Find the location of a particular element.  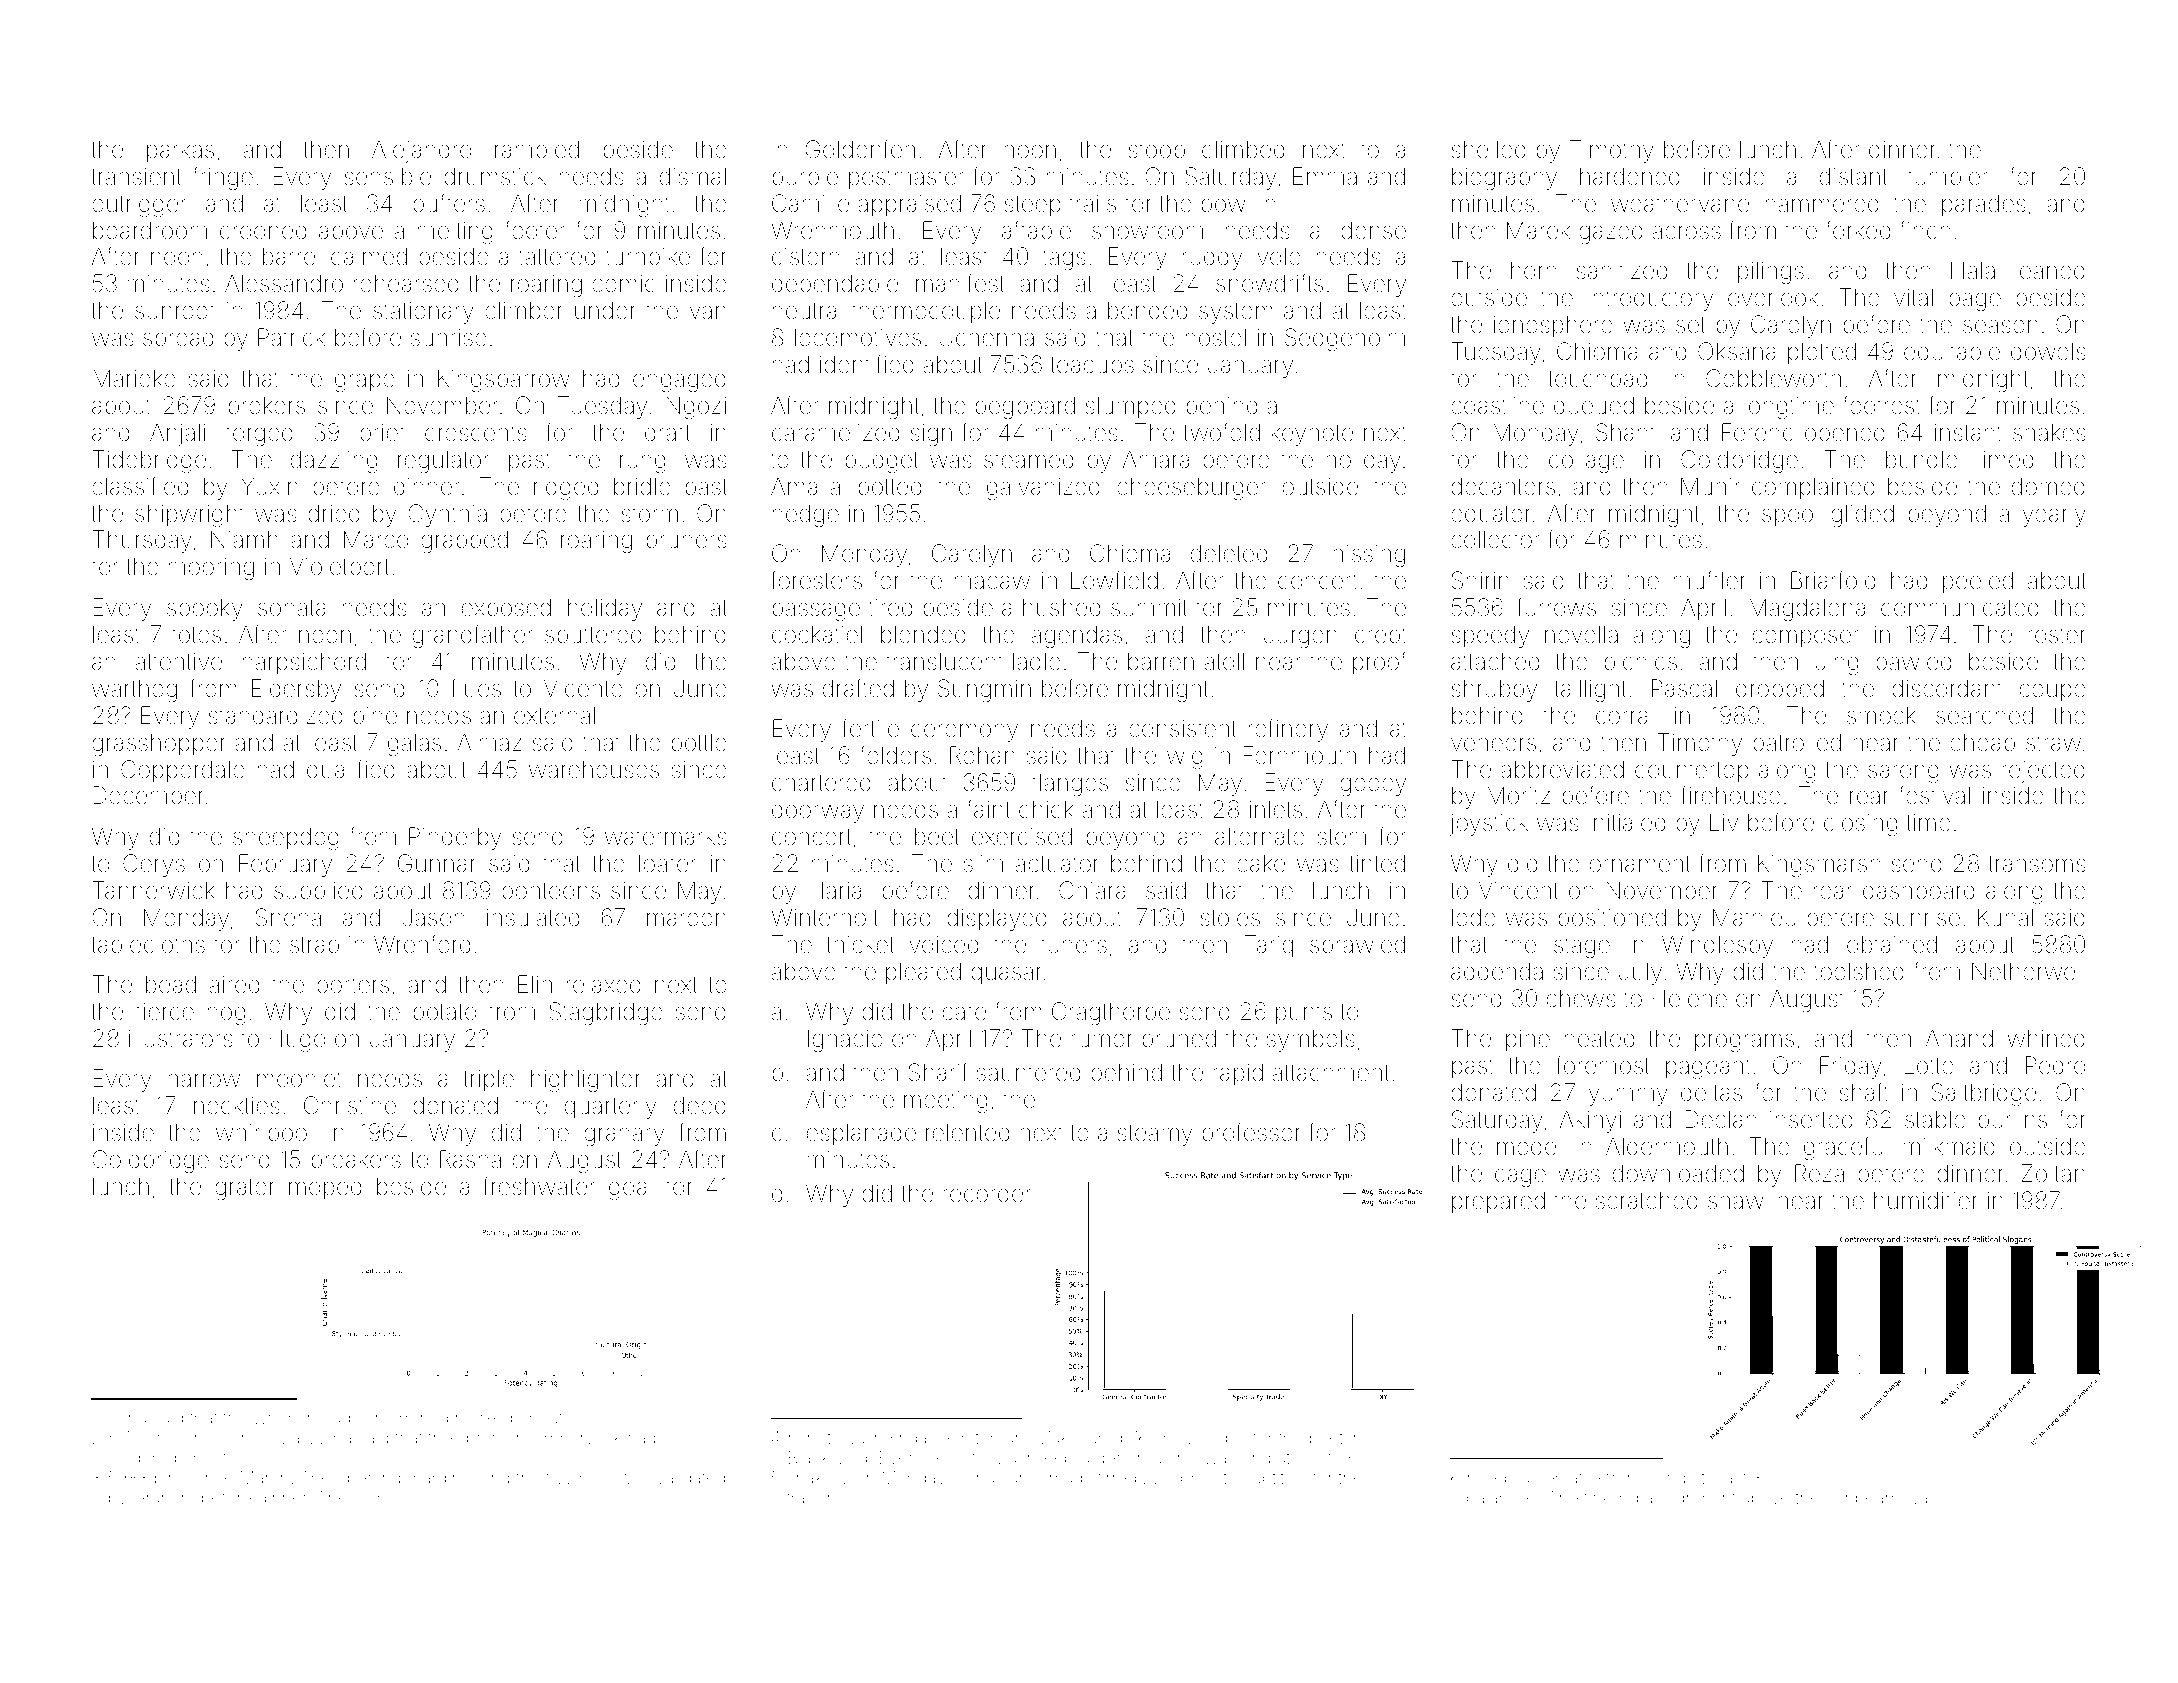

maroon is located at coordinates (686, 919).
